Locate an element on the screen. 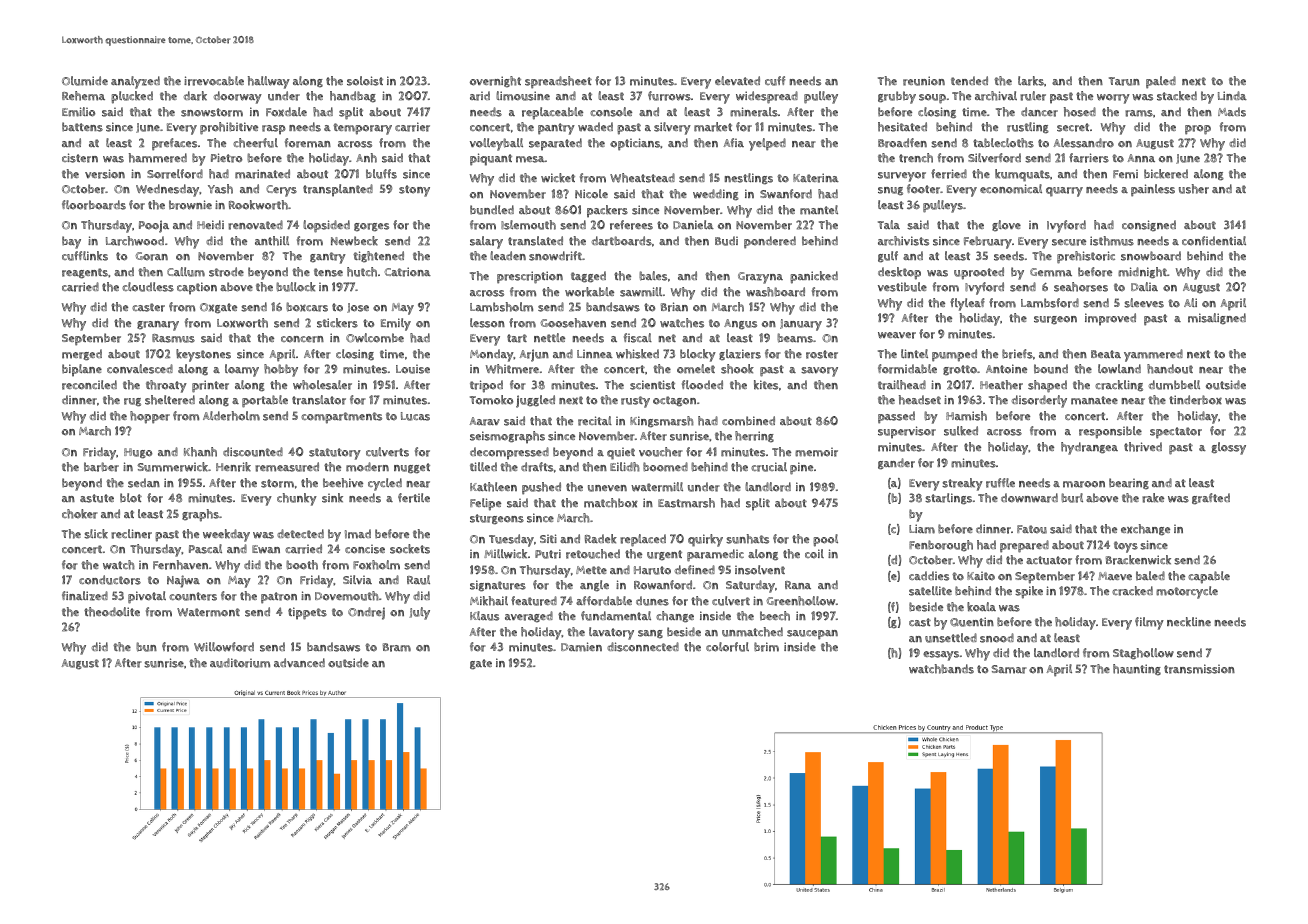  soloist is located at coordinates (365, 81).
